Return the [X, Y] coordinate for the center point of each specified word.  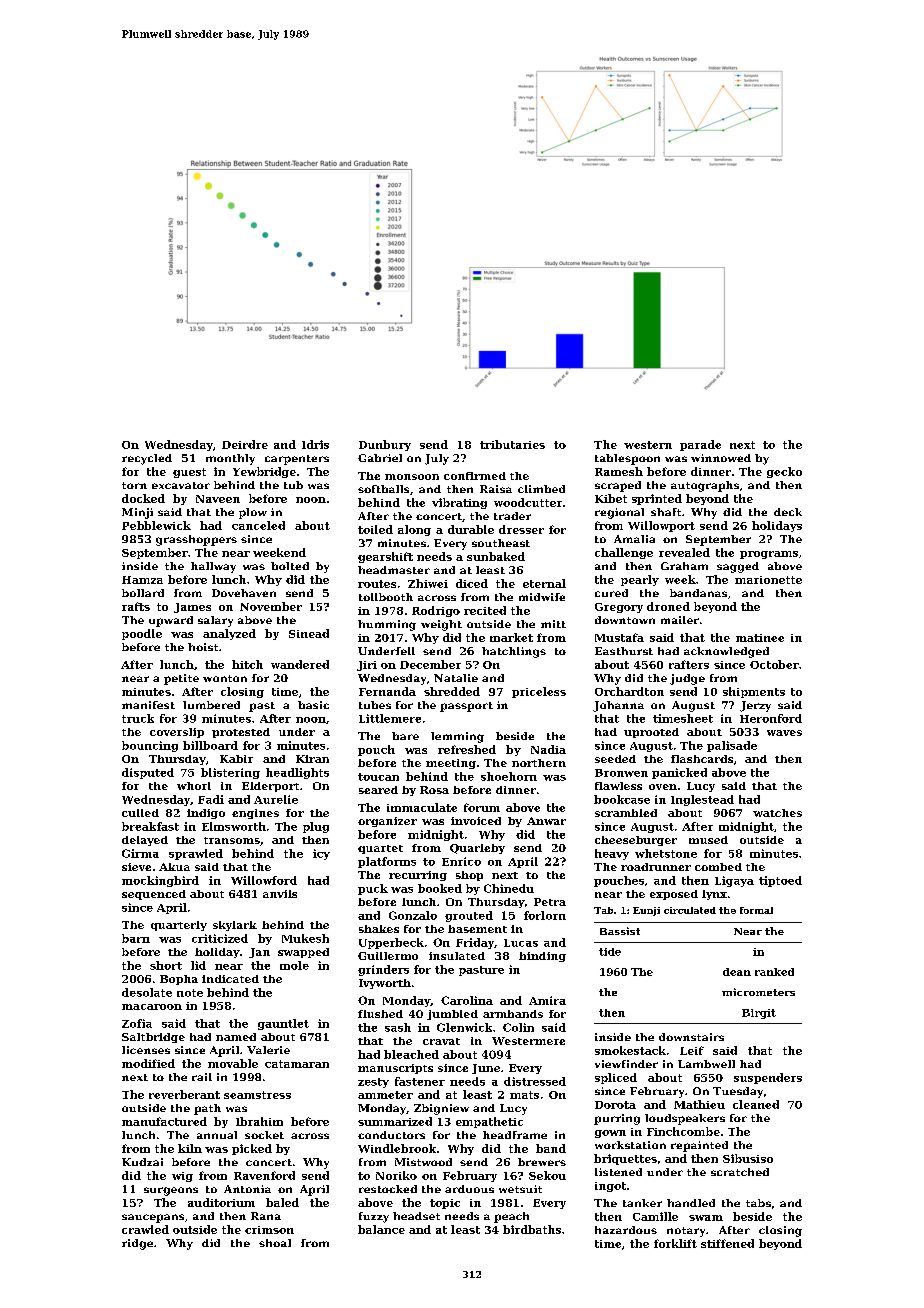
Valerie [268, 1050]
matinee [760, 638]
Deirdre [245, 444]
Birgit [759, 1014]
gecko [784, 472]
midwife [542, 597]
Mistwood [423, 1162]
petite [181, 679]
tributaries [512, 444]
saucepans [153, 1218]
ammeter [385, 1095]
